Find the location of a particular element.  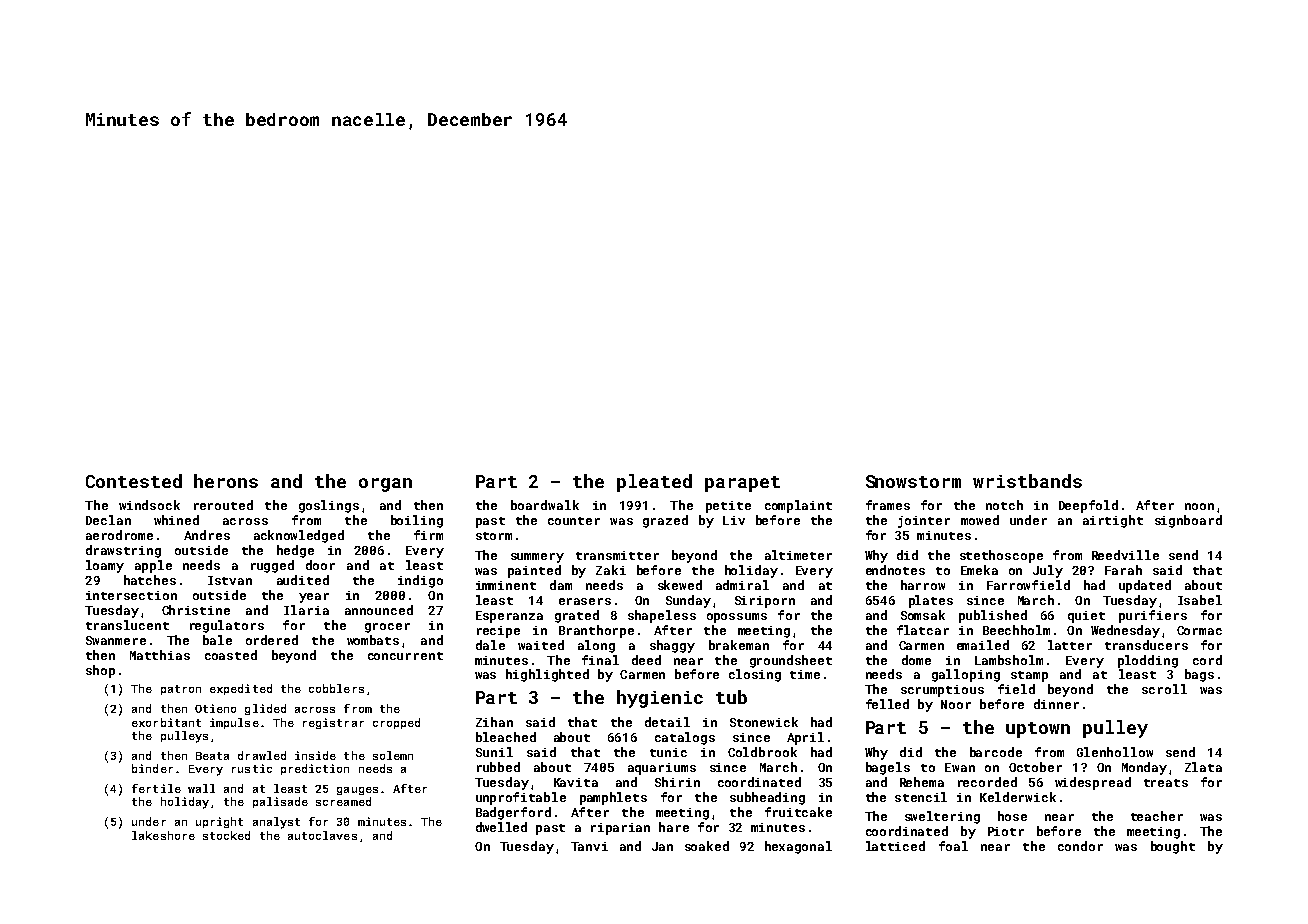

Ilaria is located at coordinates (306, 610).
